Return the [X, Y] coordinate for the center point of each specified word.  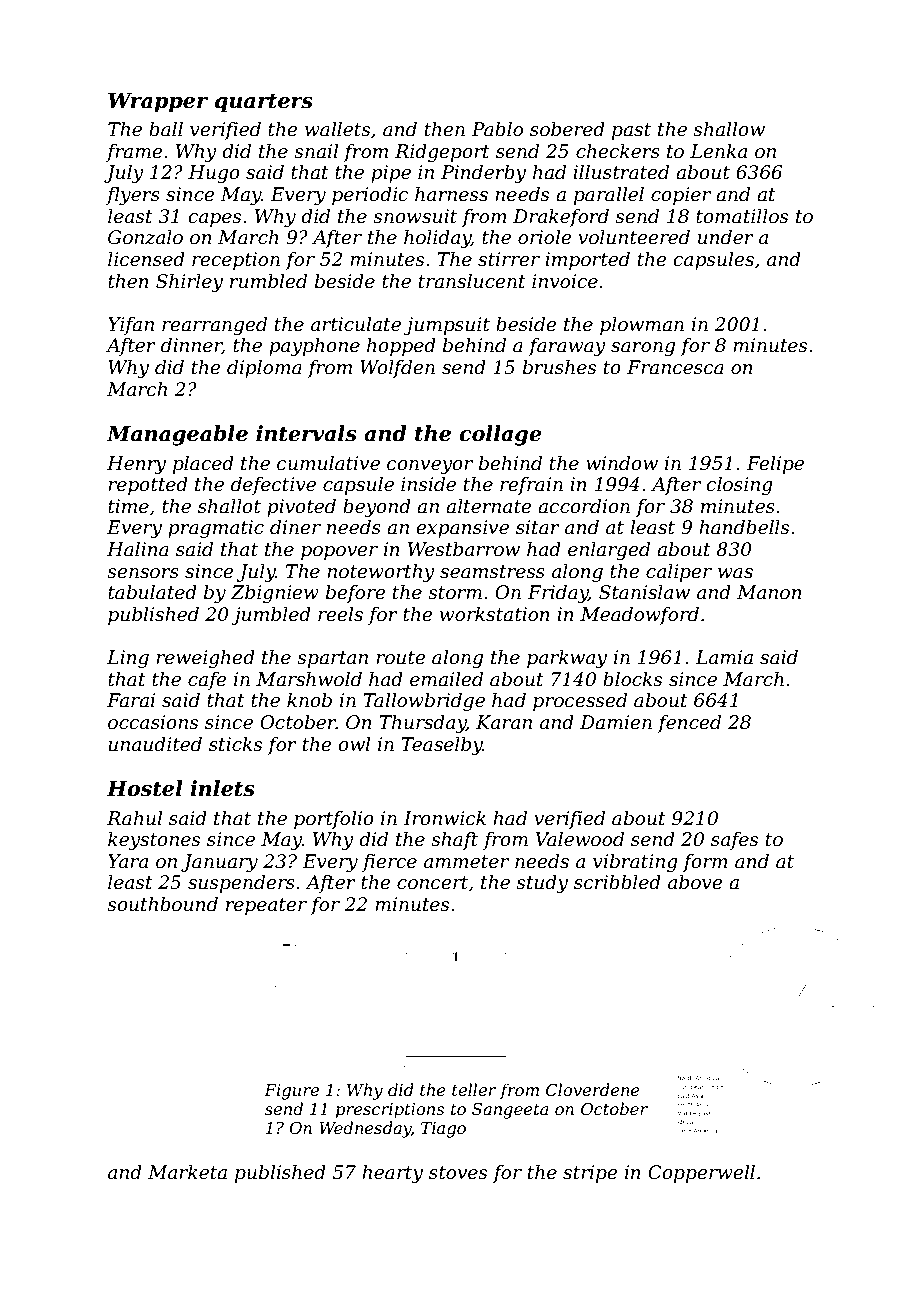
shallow [729, 129]
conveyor [430, 467]
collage [500, 435]
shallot [229, 506]
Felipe [775, 465]
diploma [264, 369]
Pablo [497, 129]
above [695, 882]
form [705, 863]
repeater [266, 906]
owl [354, 744]
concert [432, 883]
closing [739, 486]
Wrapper [158, 103]
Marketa [187, 1172]
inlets [222, 788]
